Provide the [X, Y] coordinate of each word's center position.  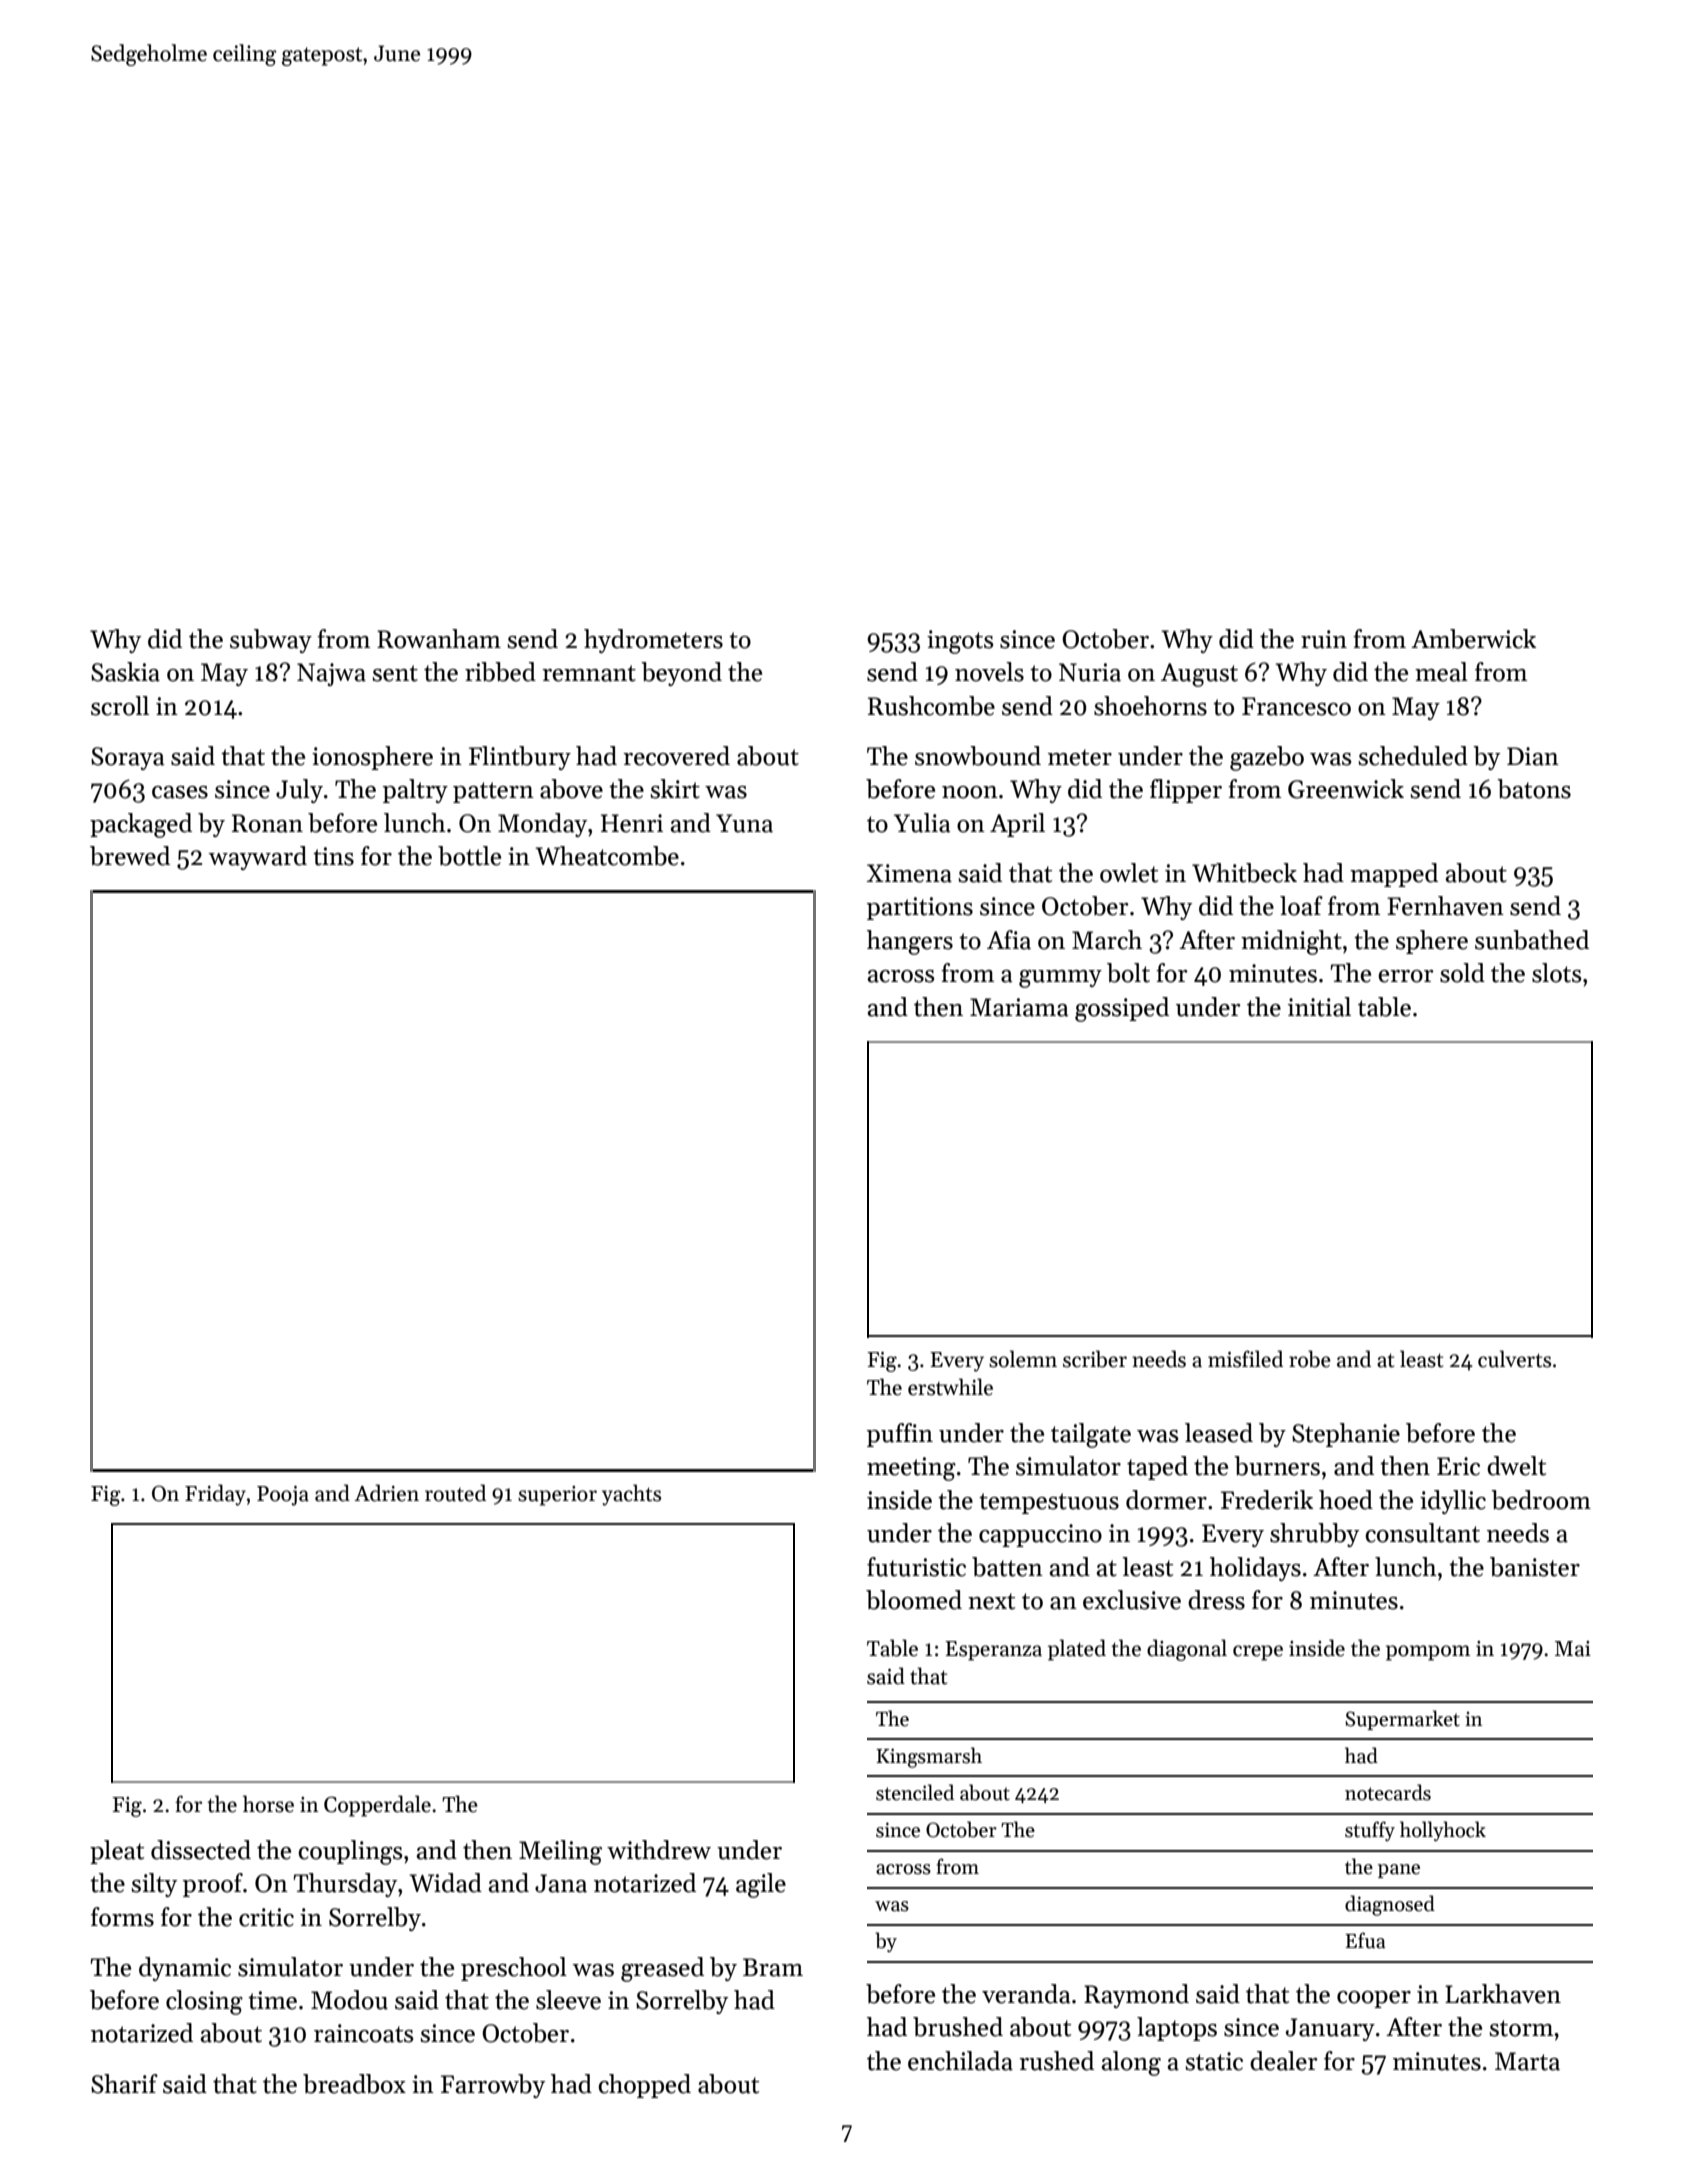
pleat [117, 1852]
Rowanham [439, 639]
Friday [215, 1495]
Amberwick [1473, 639]
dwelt [1516, 1466]
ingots [960, 642]
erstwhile [950, 1387]
